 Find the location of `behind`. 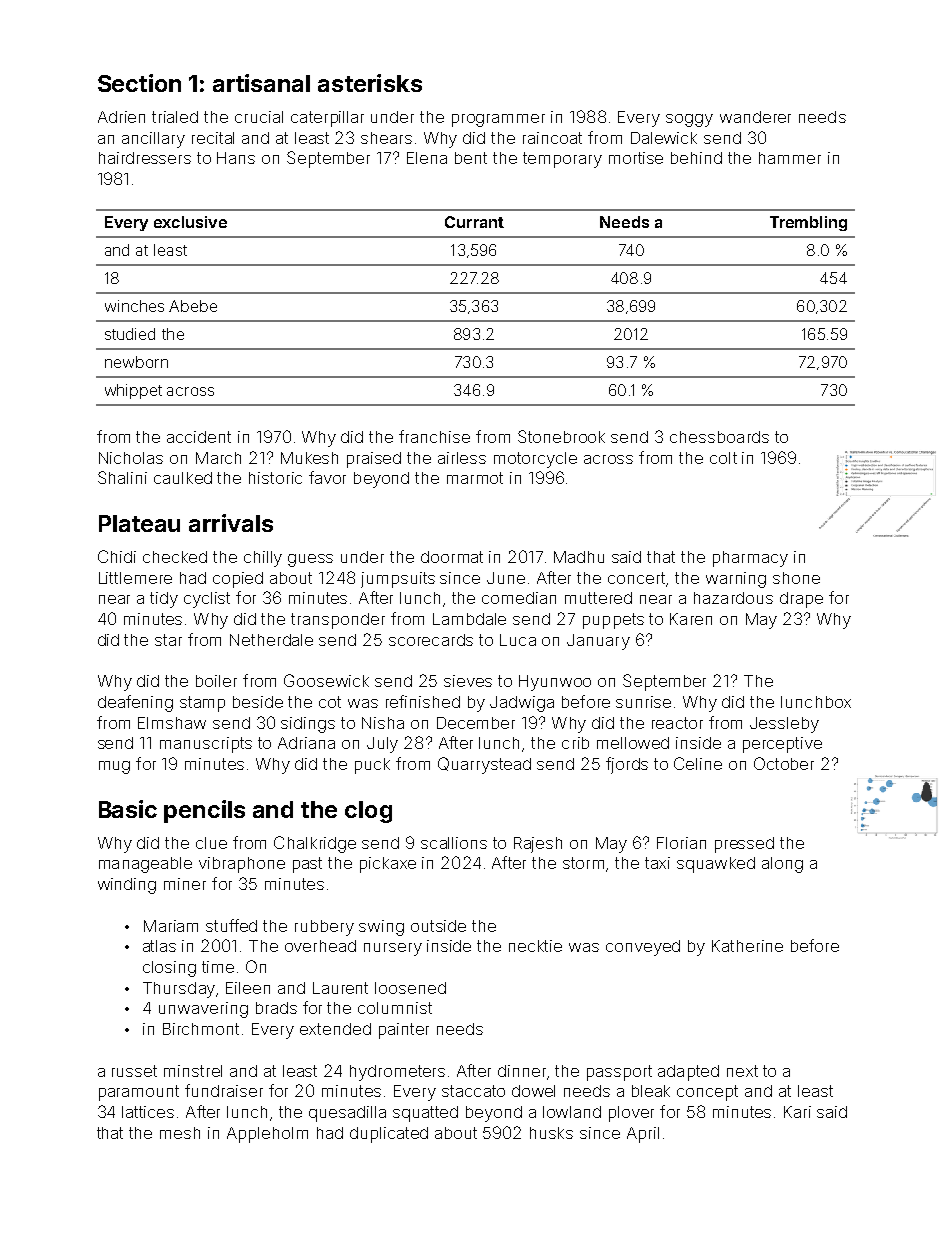

behind is located at coordinates (696, 158).
